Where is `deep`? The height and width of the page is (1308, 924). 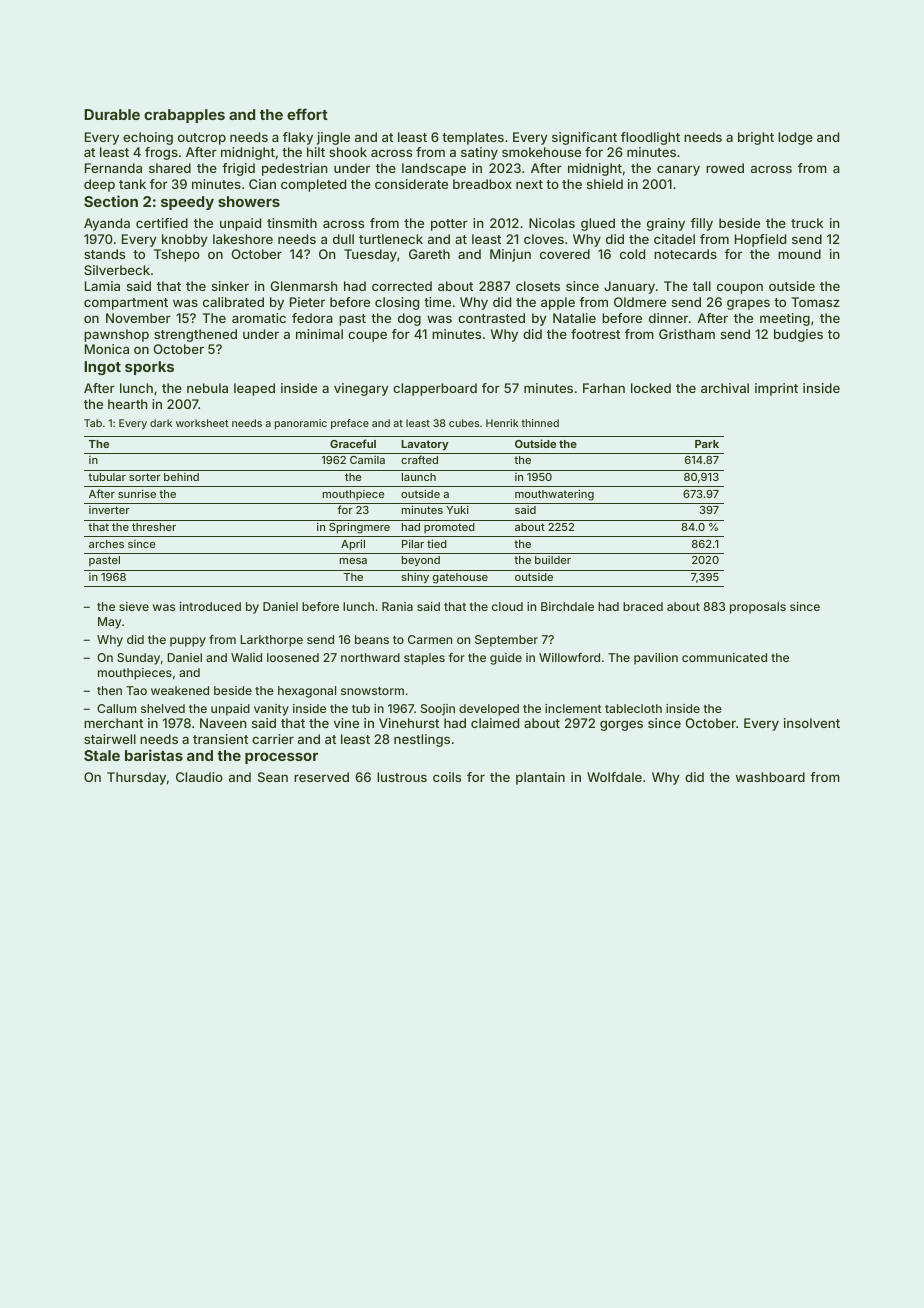
deep is located at coordinates (99, 185).
